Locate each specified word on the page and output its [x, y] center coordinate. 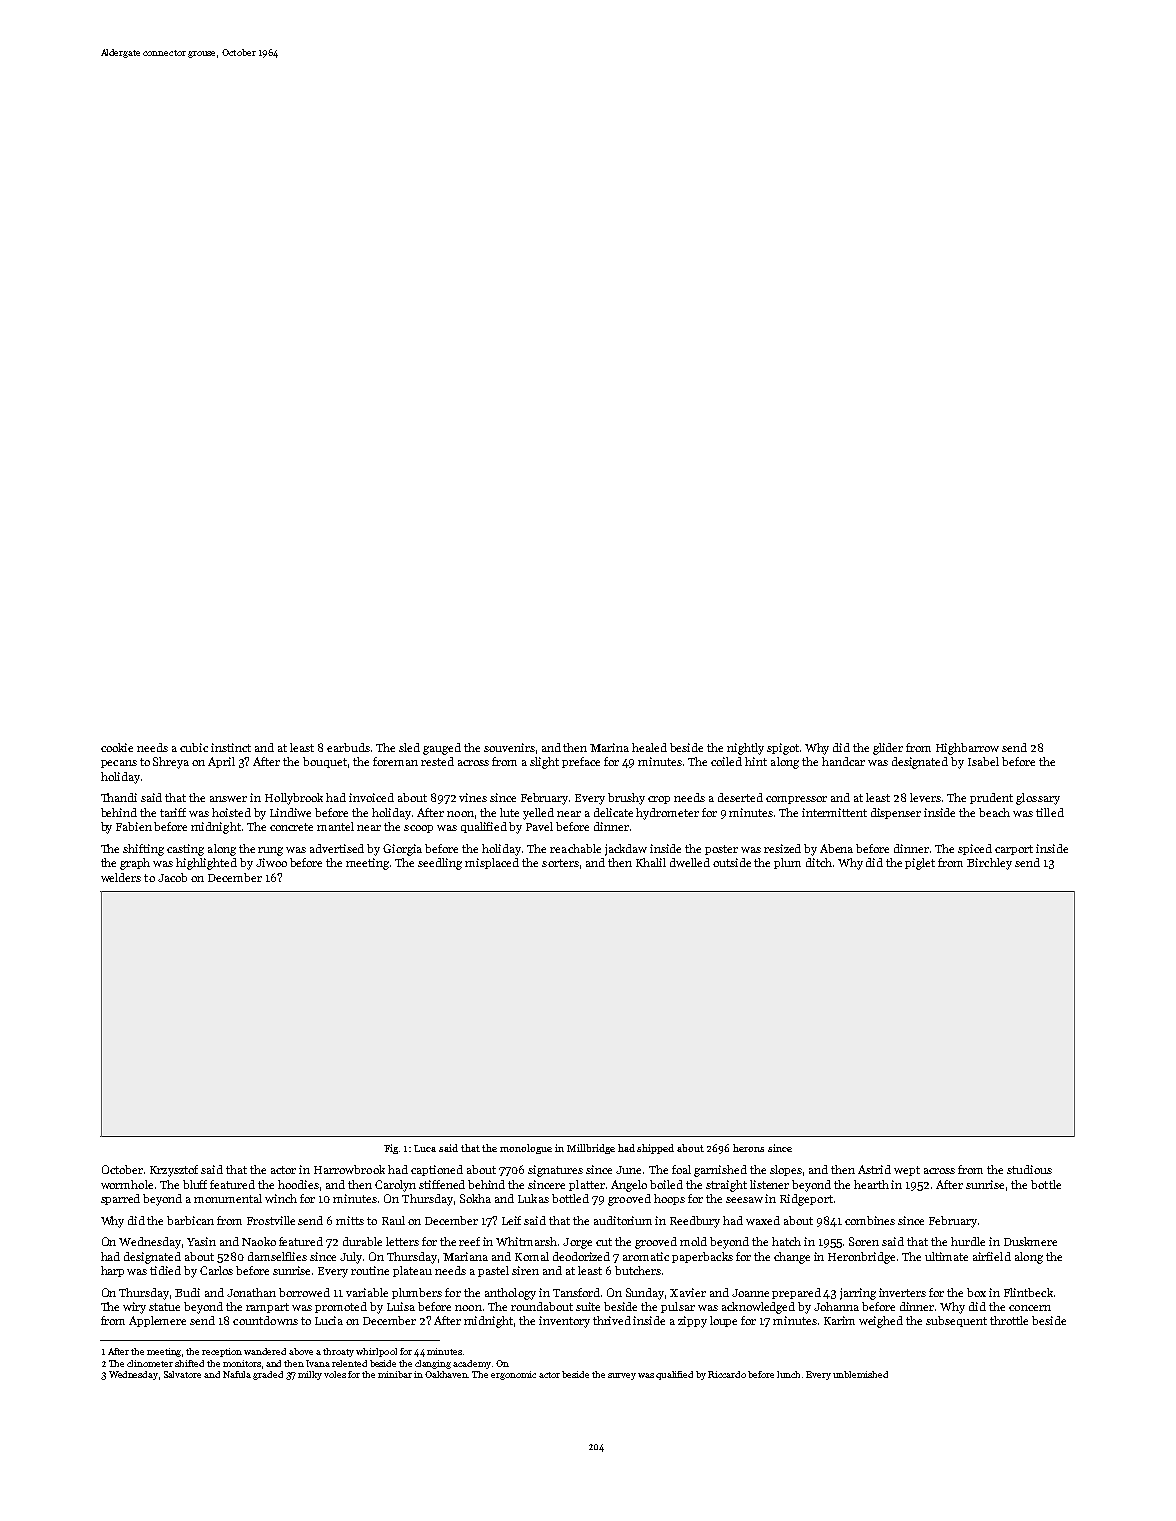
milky [310, 1375]
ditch [819, 862]
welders [121, 877]
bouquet [325, 762]
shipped [655, 1149]
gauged [442, 749]
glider [888, 749]
